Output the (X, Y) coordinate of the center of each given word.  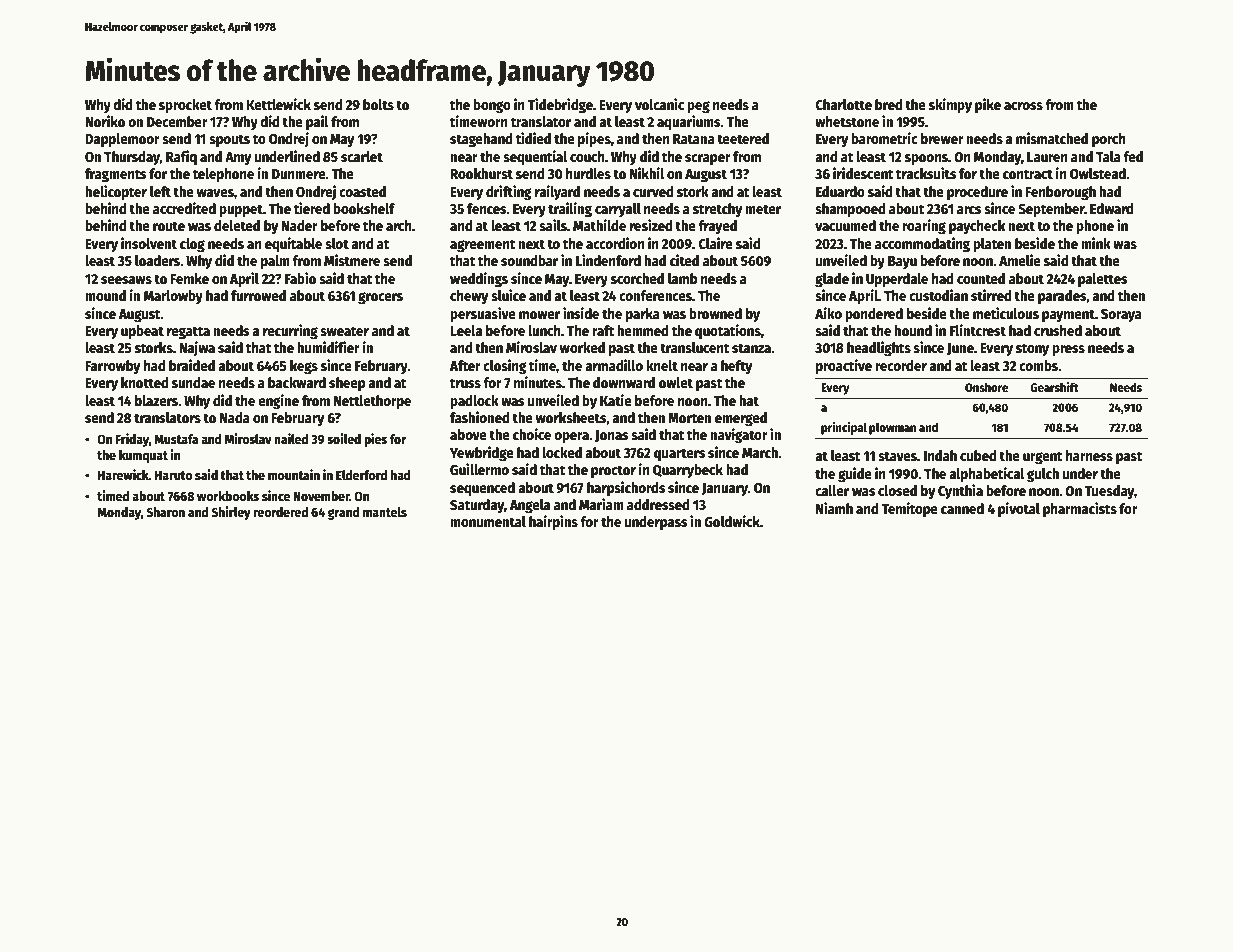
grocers (380, 298)
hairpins (553, 522)
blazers (156, 400)
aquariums (689, 122)
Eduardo (840, 191)
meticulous (1006, 313)
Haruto (173, 475)
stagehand (481, 140)
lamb (682, 278)
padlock (474, 402)
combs (1038, 365)
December (177, 121)
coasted (362, 191)
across (1023, 106)
